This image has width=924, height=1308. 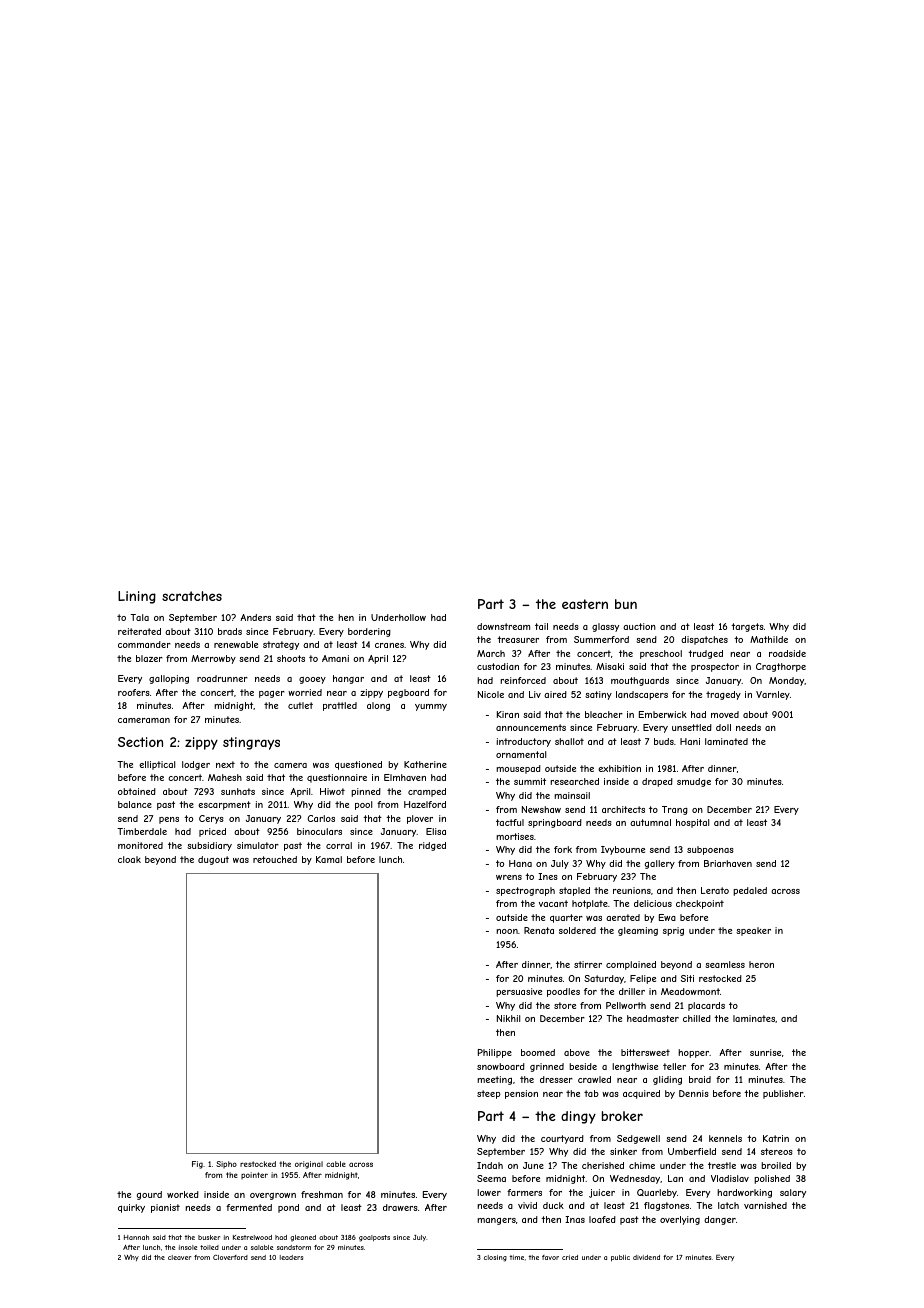 What do you see at coordinates (753, 931) in the image?
I see `speaker` at bounding box center [753, 931].
